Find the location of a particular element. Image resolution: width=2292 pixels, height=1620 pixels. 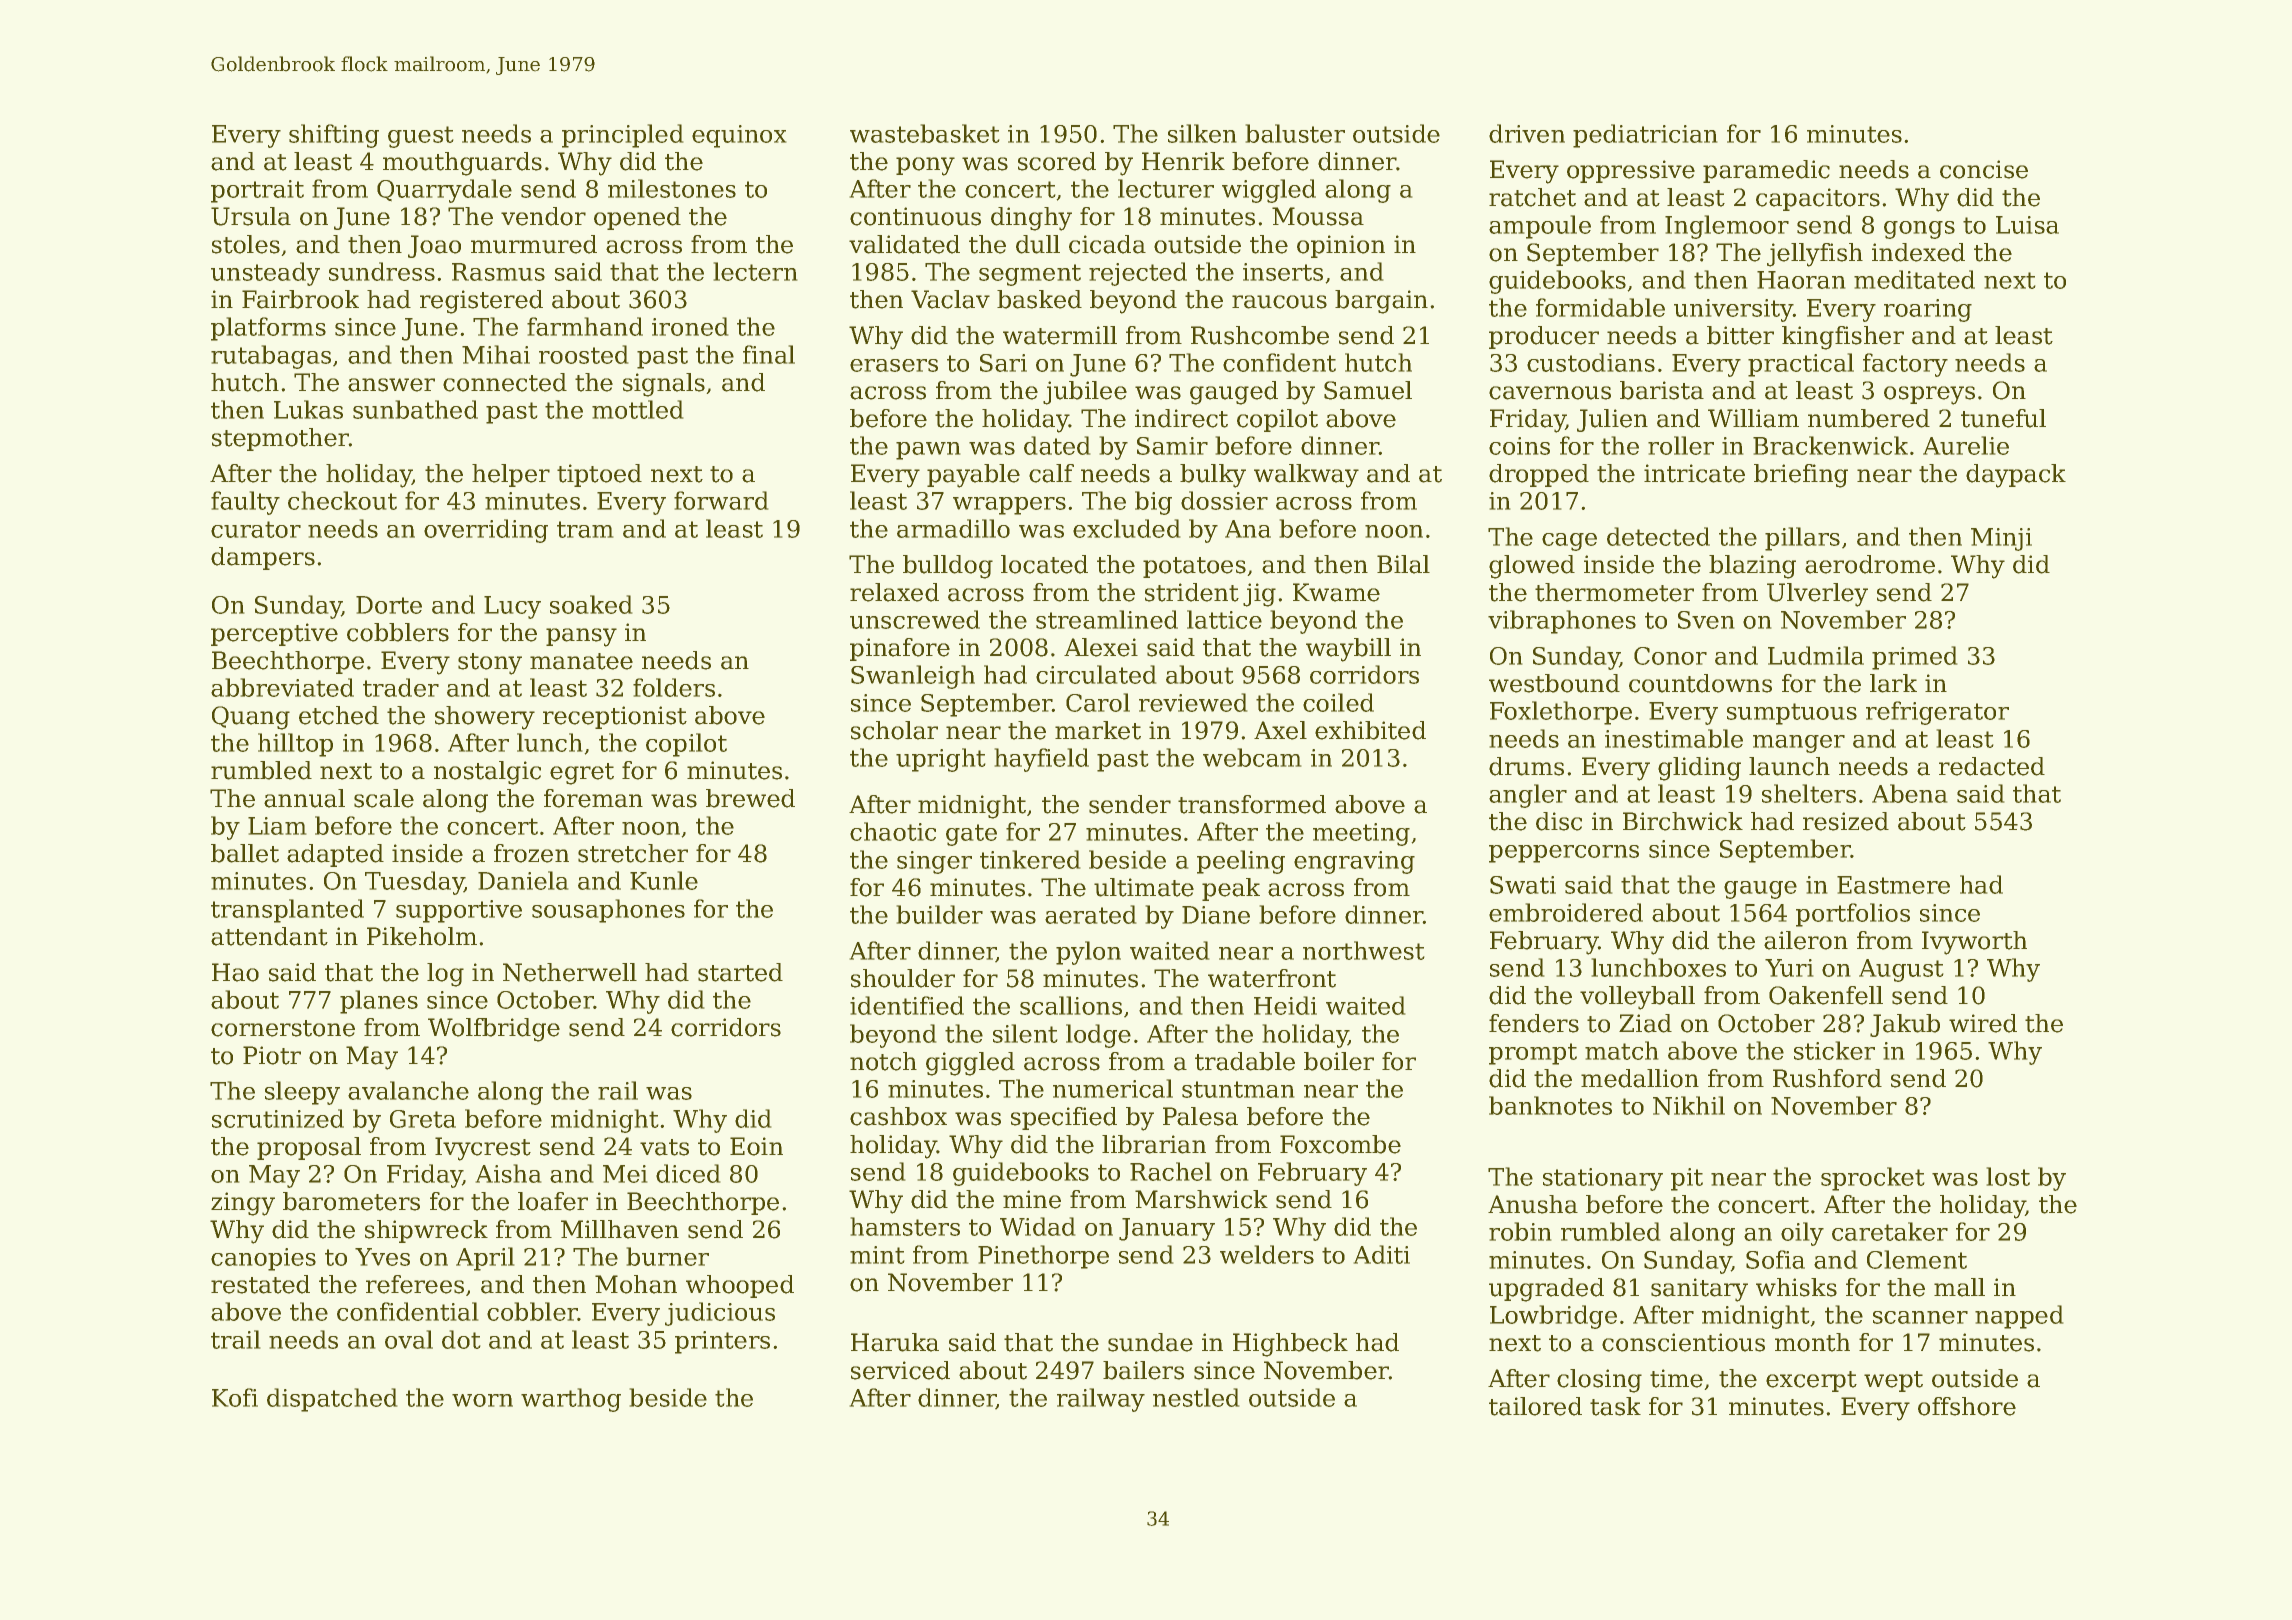

basked is located at coordinates (1039, 299).
